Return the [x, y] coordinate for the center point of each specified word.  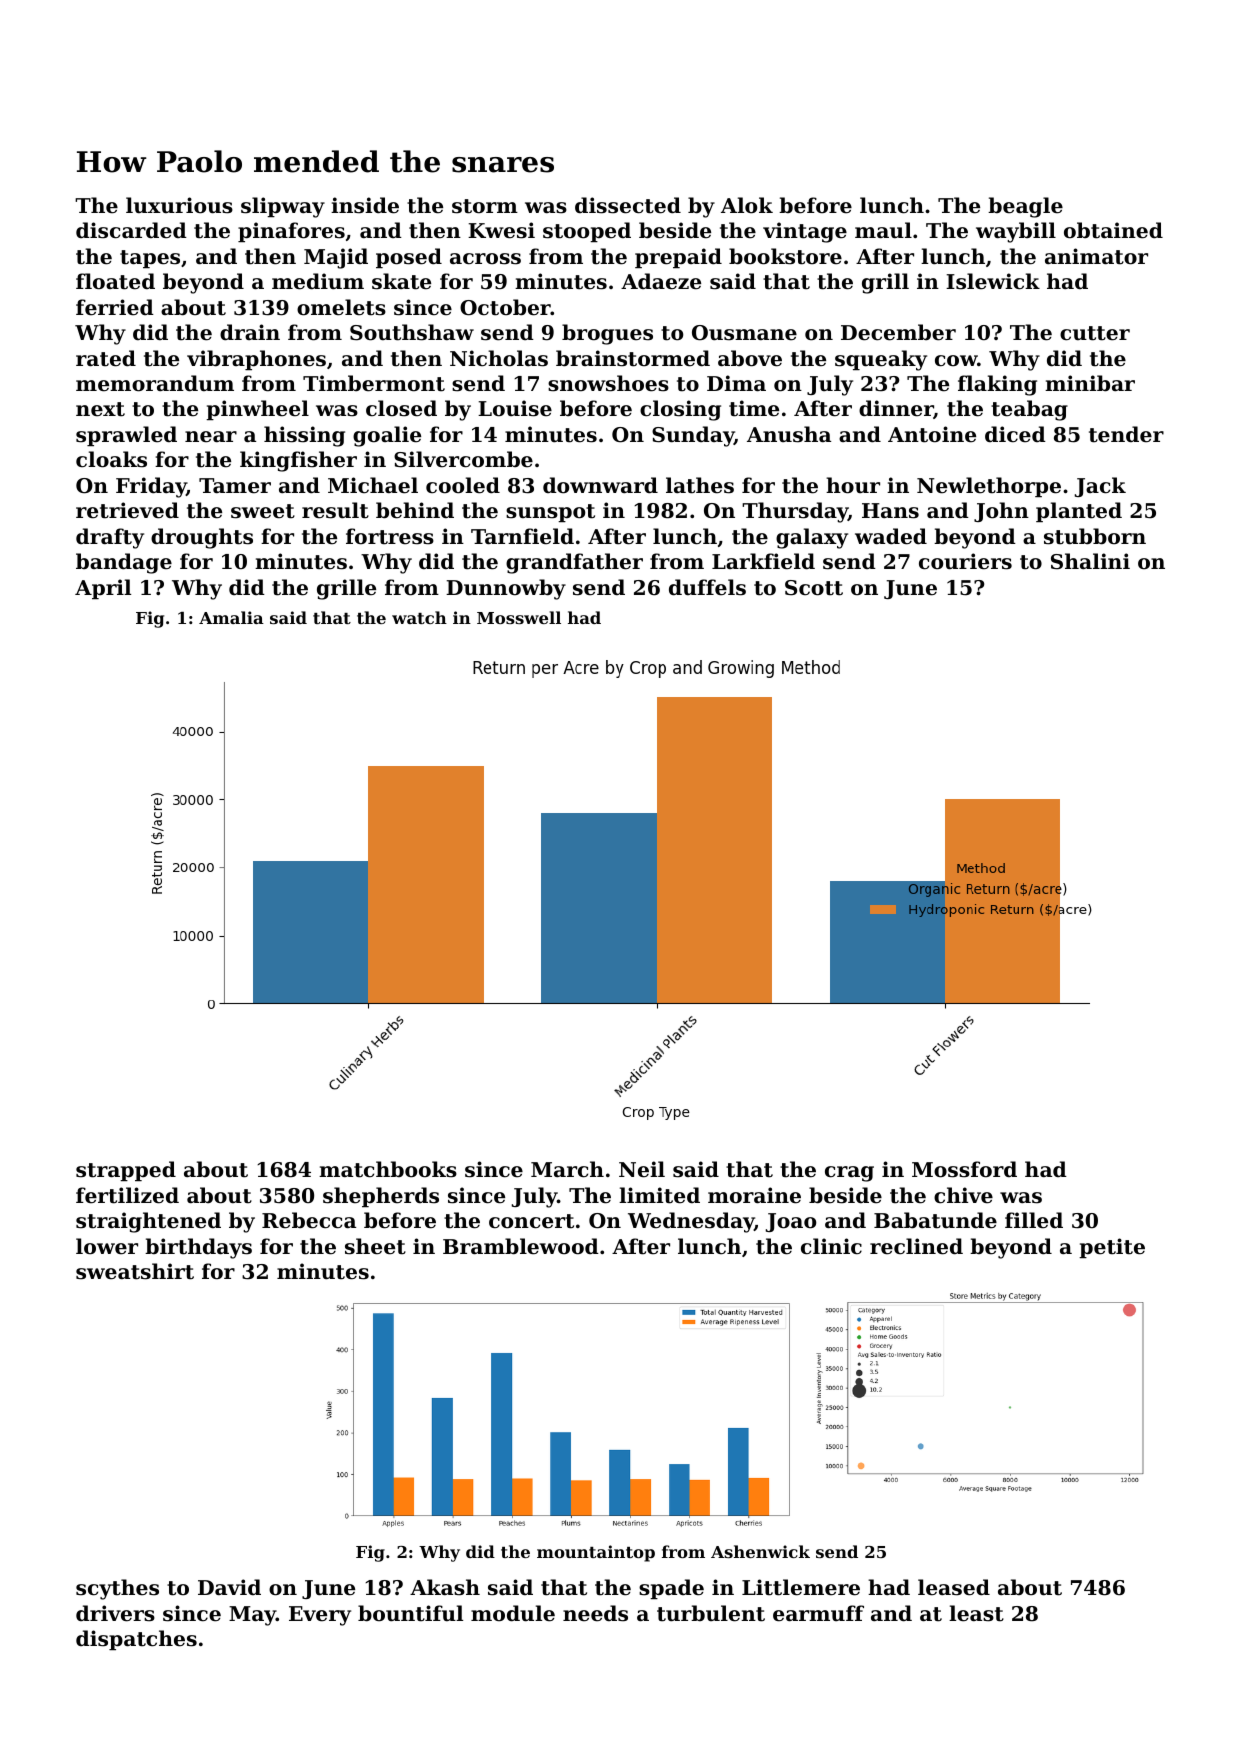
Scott [814, 588]
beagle [1025, 207]
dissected [628, 205]
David [229, 1587]
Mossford [964, 1169]
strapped [126, 1171]
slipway [283, 207]
